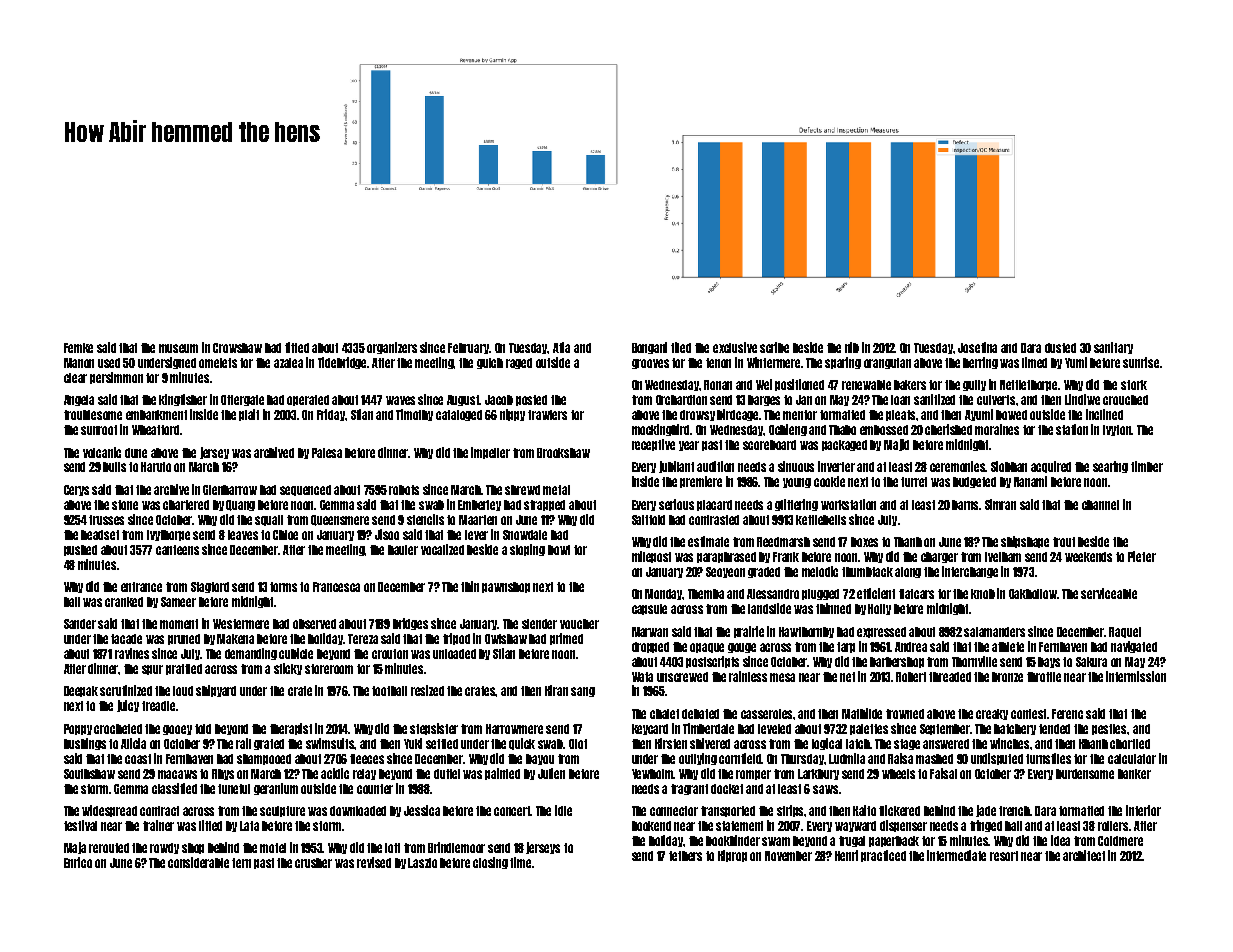 The image size is (1233, 952). Describe the element at coordinates (649, 609) in the document. I see `capsule` at that location.
